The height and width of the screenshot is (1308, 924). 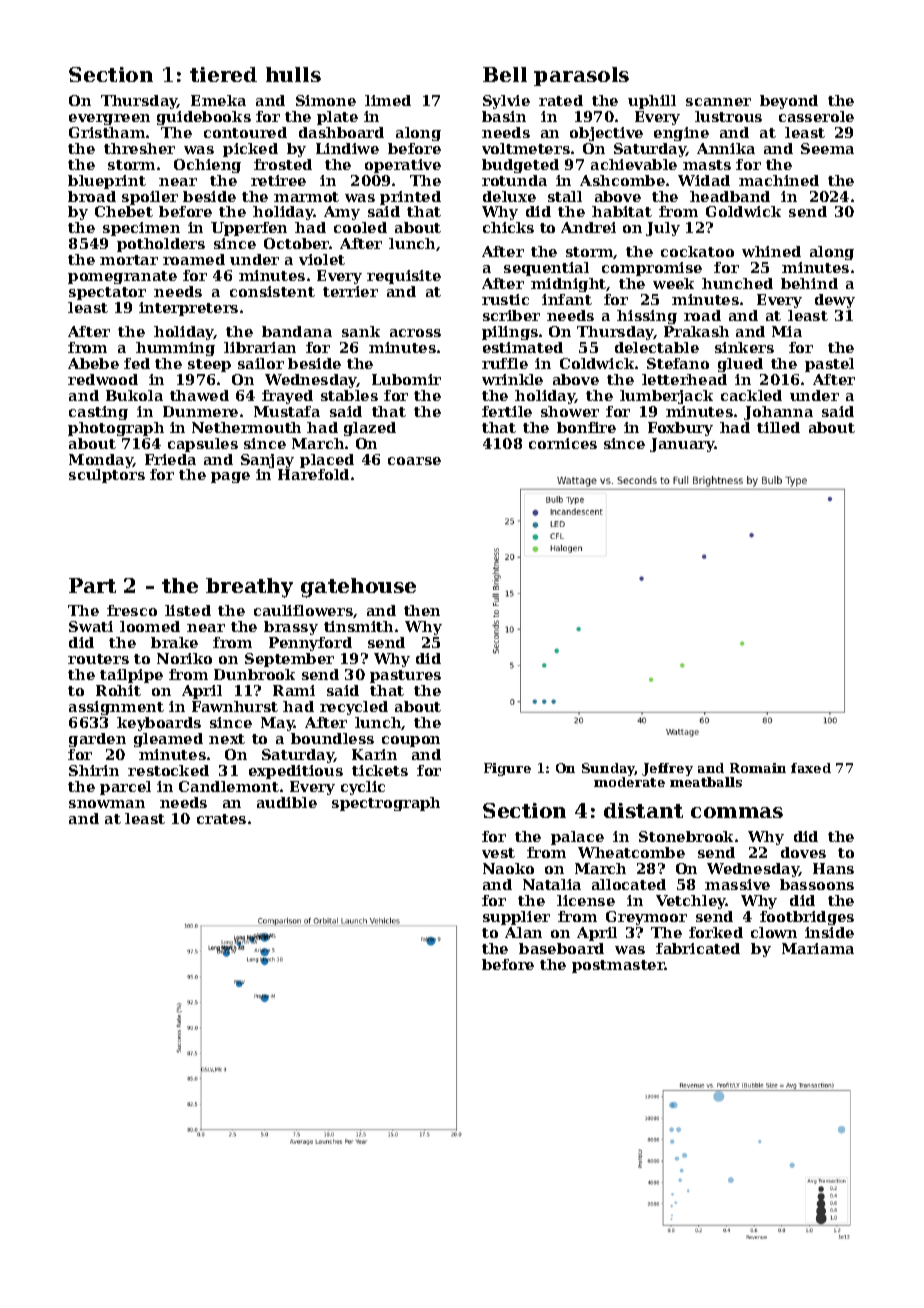 I want to click on doves, so click(x=803, y=852).
